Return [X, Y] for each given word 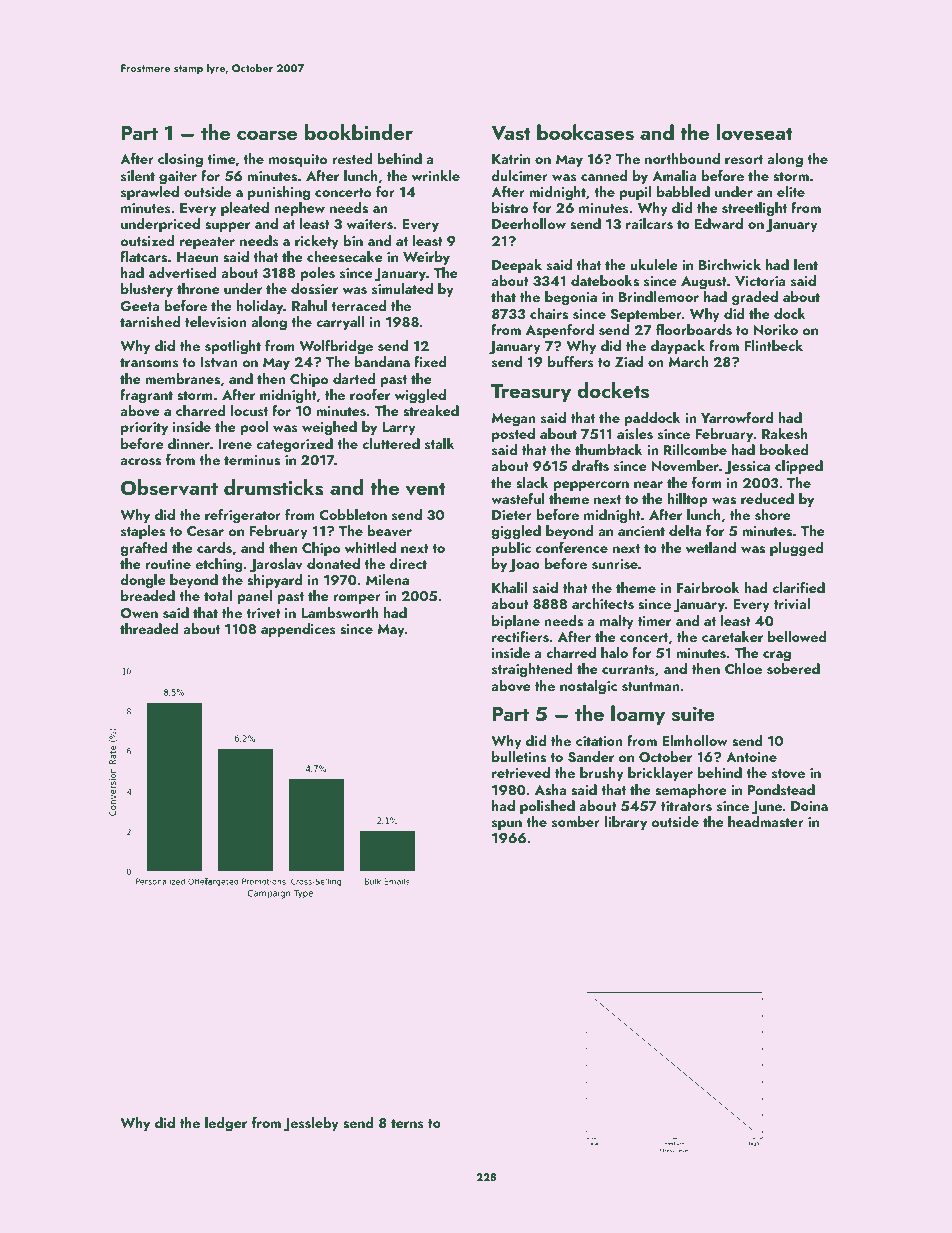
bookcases [585, 132]
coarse [267, 135]
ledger [226, 1124]
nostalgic [588, 687]
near [648, 484]
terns [407, 1124]
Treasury [531, 393]
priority [144, 428]
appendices [298, 630]
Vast [511, 133]
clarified [798, 587]
